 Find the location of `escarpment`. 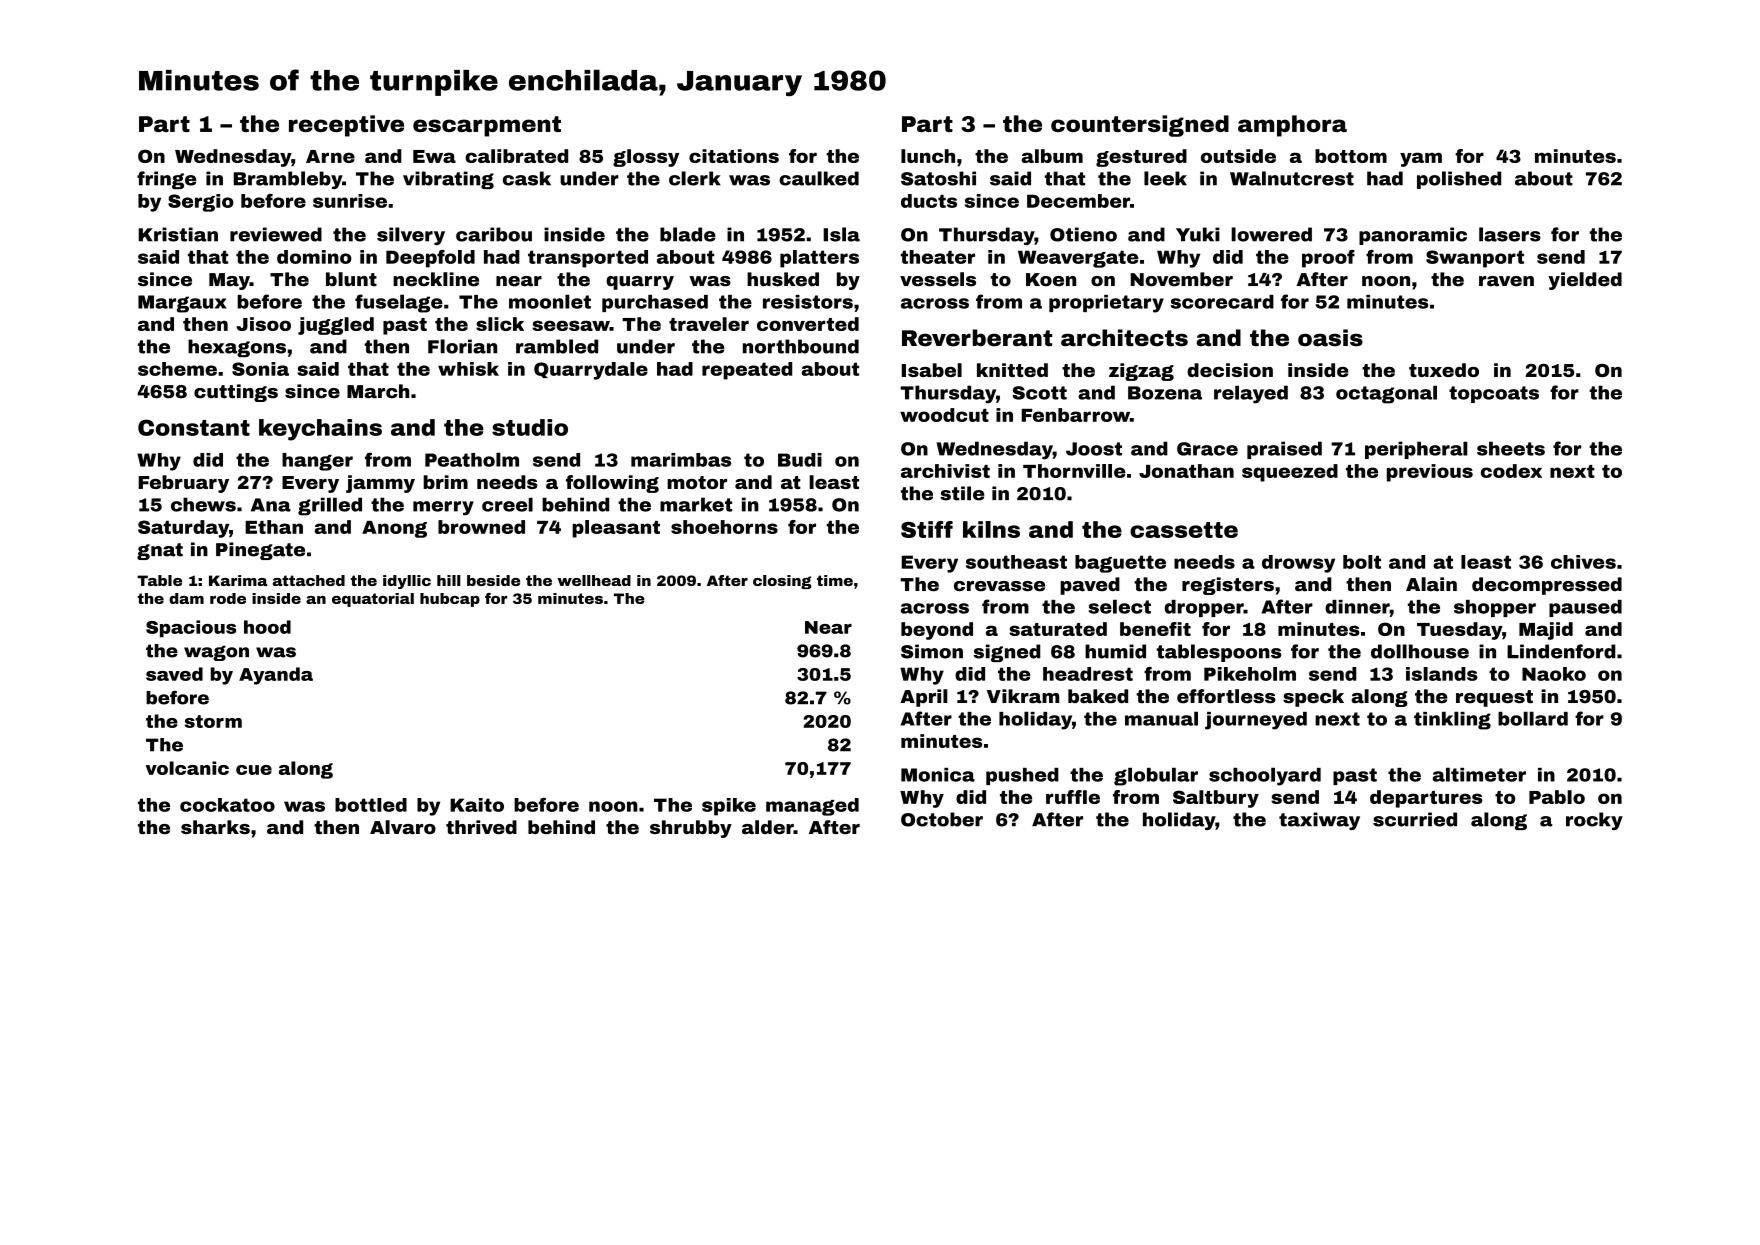

escarpment is located at coordinates (487, 126).
